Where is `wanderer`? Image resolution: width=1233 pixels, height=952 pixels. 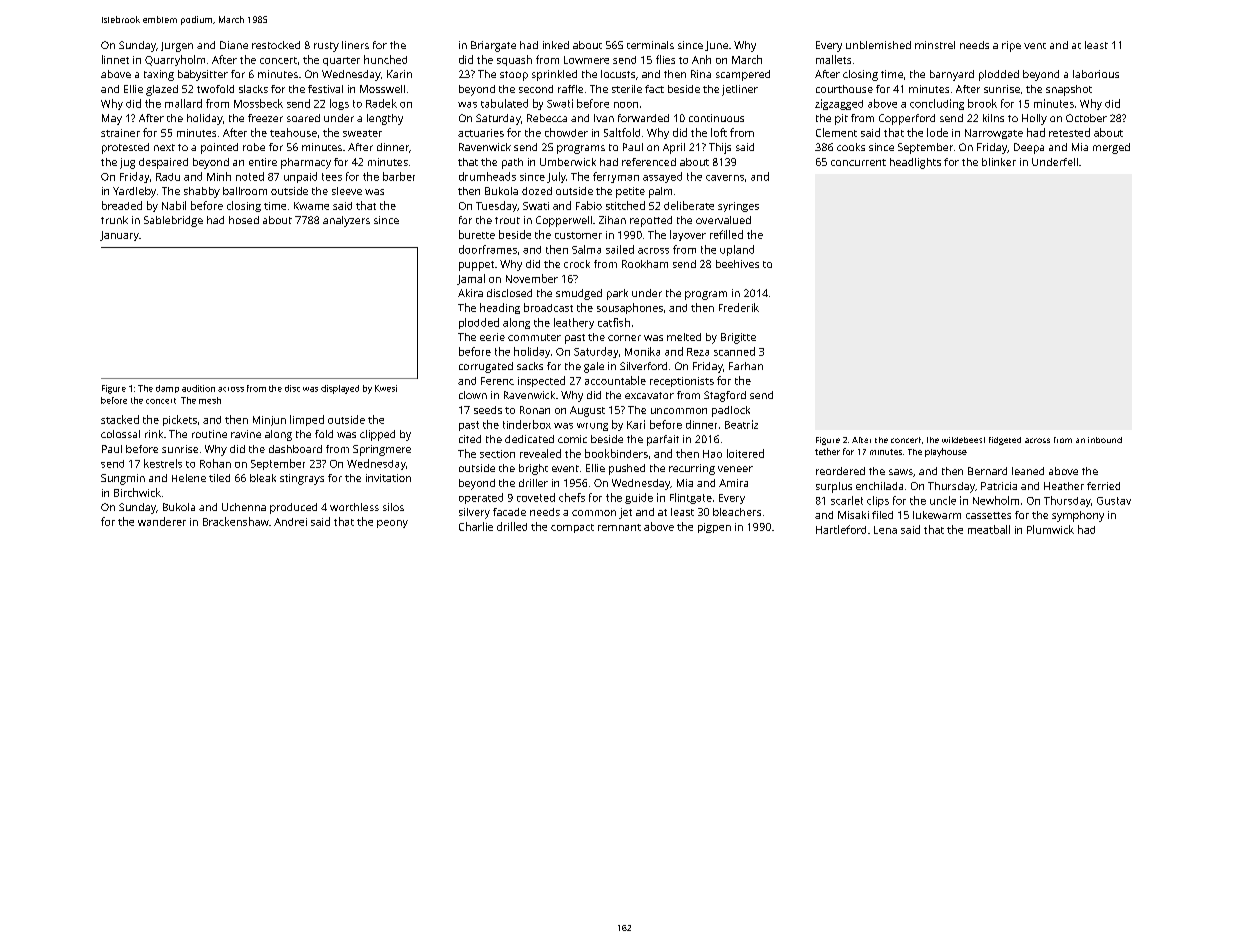 wanderer is located at coordinates (162, 521).
